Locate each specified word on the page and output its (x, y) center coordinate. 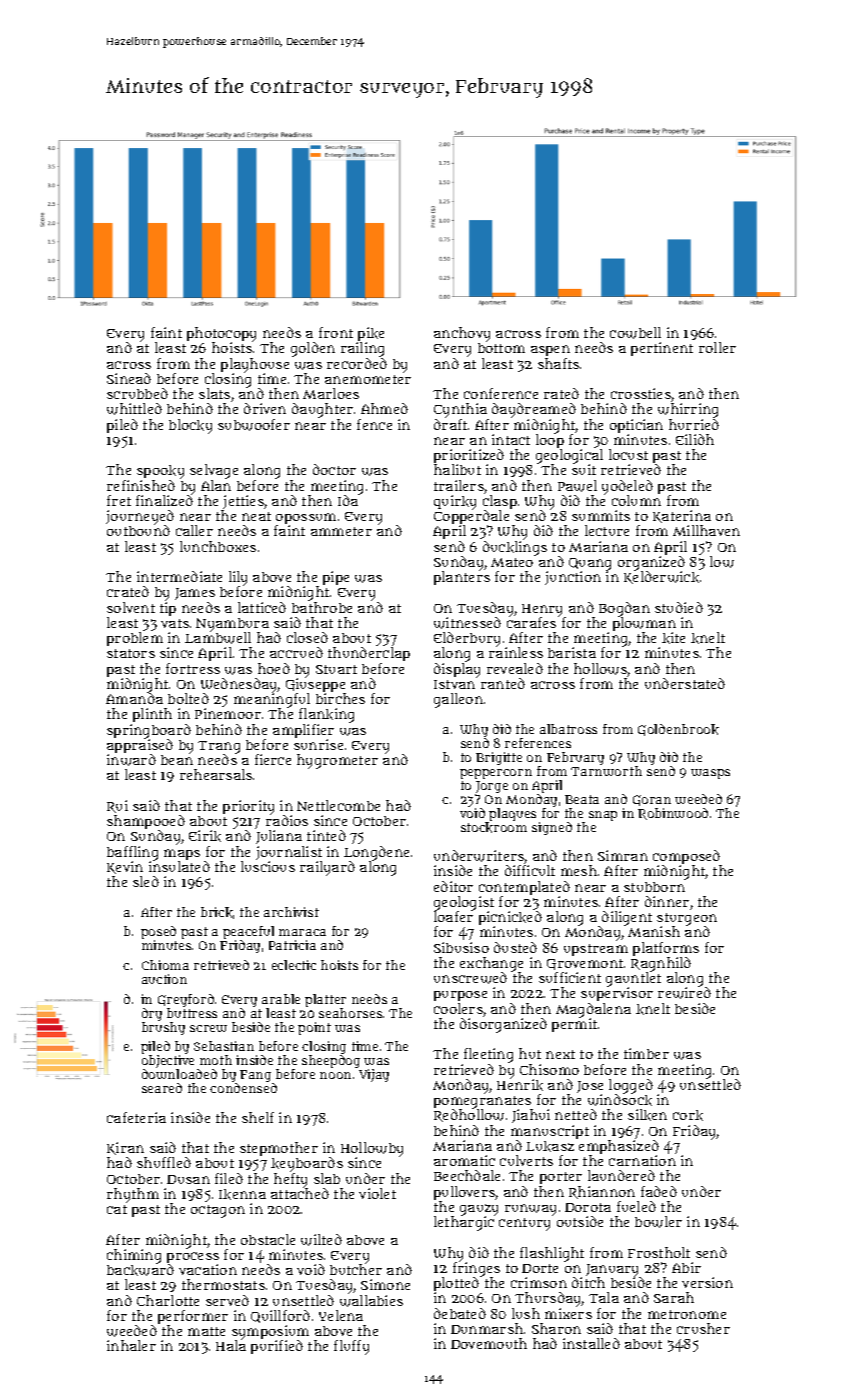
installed (591, 1343)
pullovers (465, 1193)
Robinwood (673, 814)
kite (673, 638)
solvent (131, 607)
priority (248, 807)
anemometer (368, 379)
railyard (327, 868)
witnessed (467, 623)
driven (265, 408)
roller (717, 347)
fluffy (351, 1347)
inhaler (131, 1345)
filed (229, 1178)
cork (688, 1115)
